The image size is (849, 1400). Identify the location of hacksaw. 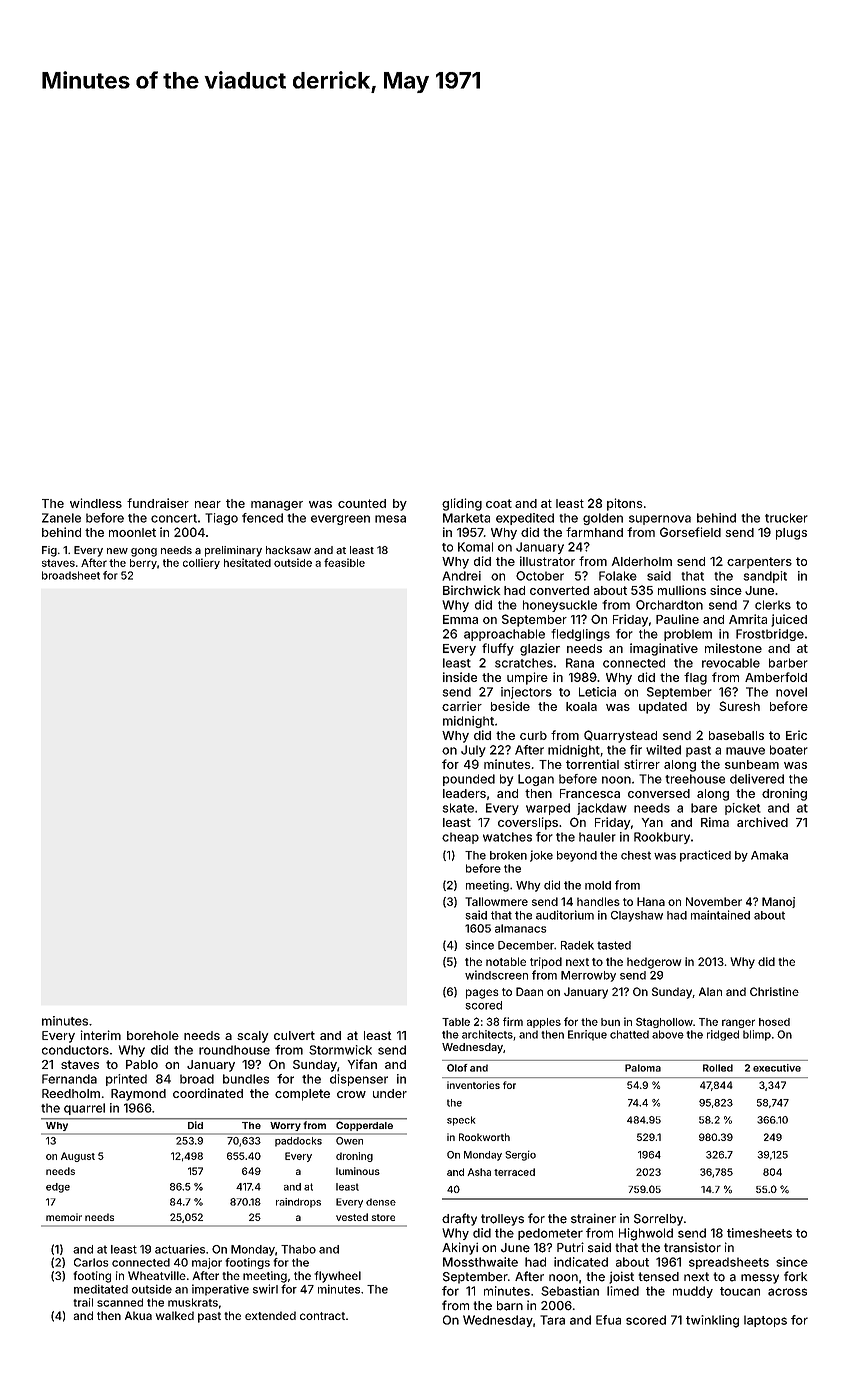
(288, 550).
